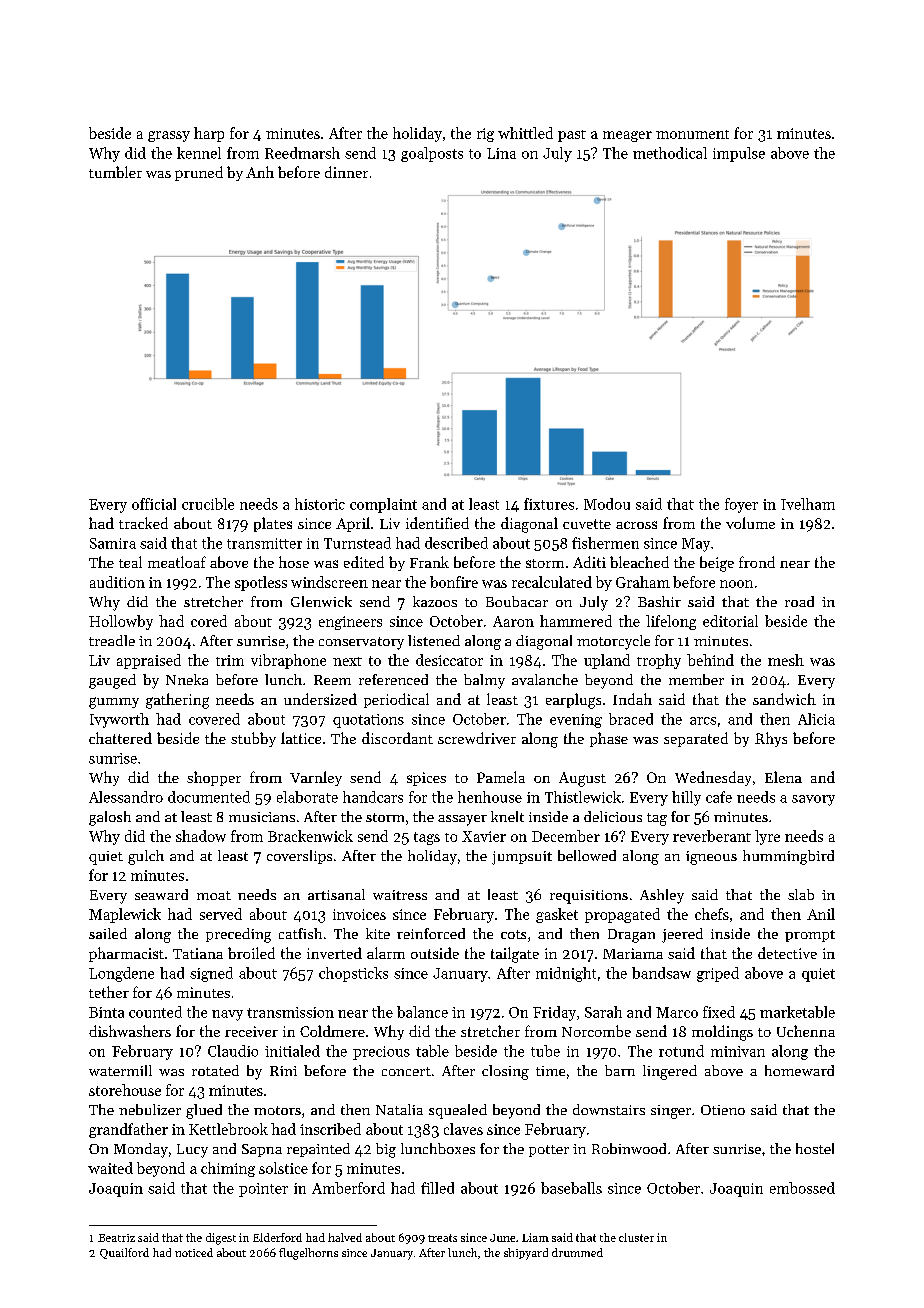 The height and width of the screenshot is (1308, 924). I want to click on prompt, so click(810, 936).
